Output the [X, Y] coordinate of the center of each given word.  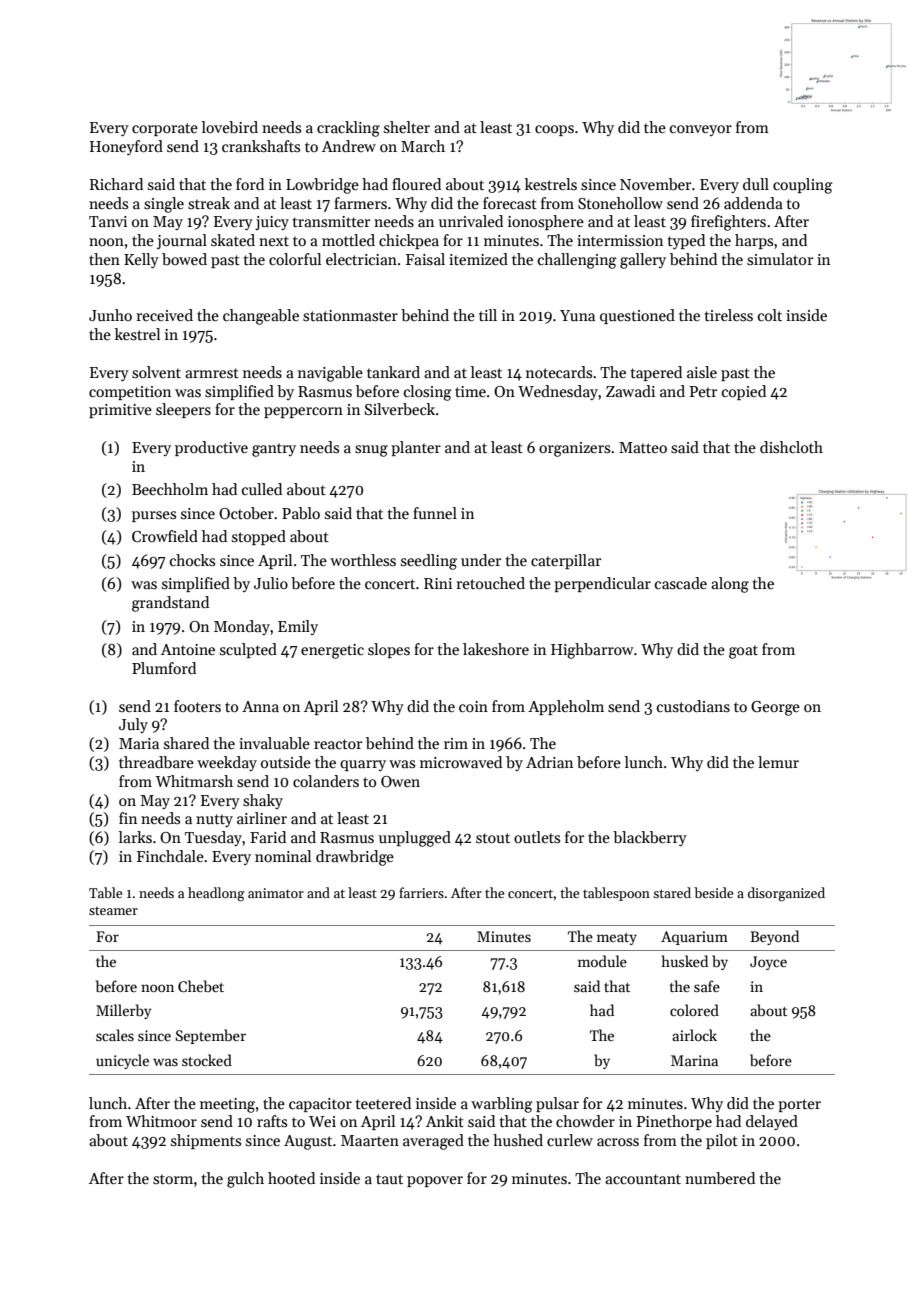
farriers [421, 892]
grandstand [170, 604]
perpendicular [602, 584]
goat [743, 652]
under [481, 560]
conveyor [701, 130]
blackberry [650, 838]
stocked [207, 1060]
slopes [389, 650]
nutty [214, 820]
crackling [348, 129]
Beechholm [170, 489]
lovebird [230, 127]
